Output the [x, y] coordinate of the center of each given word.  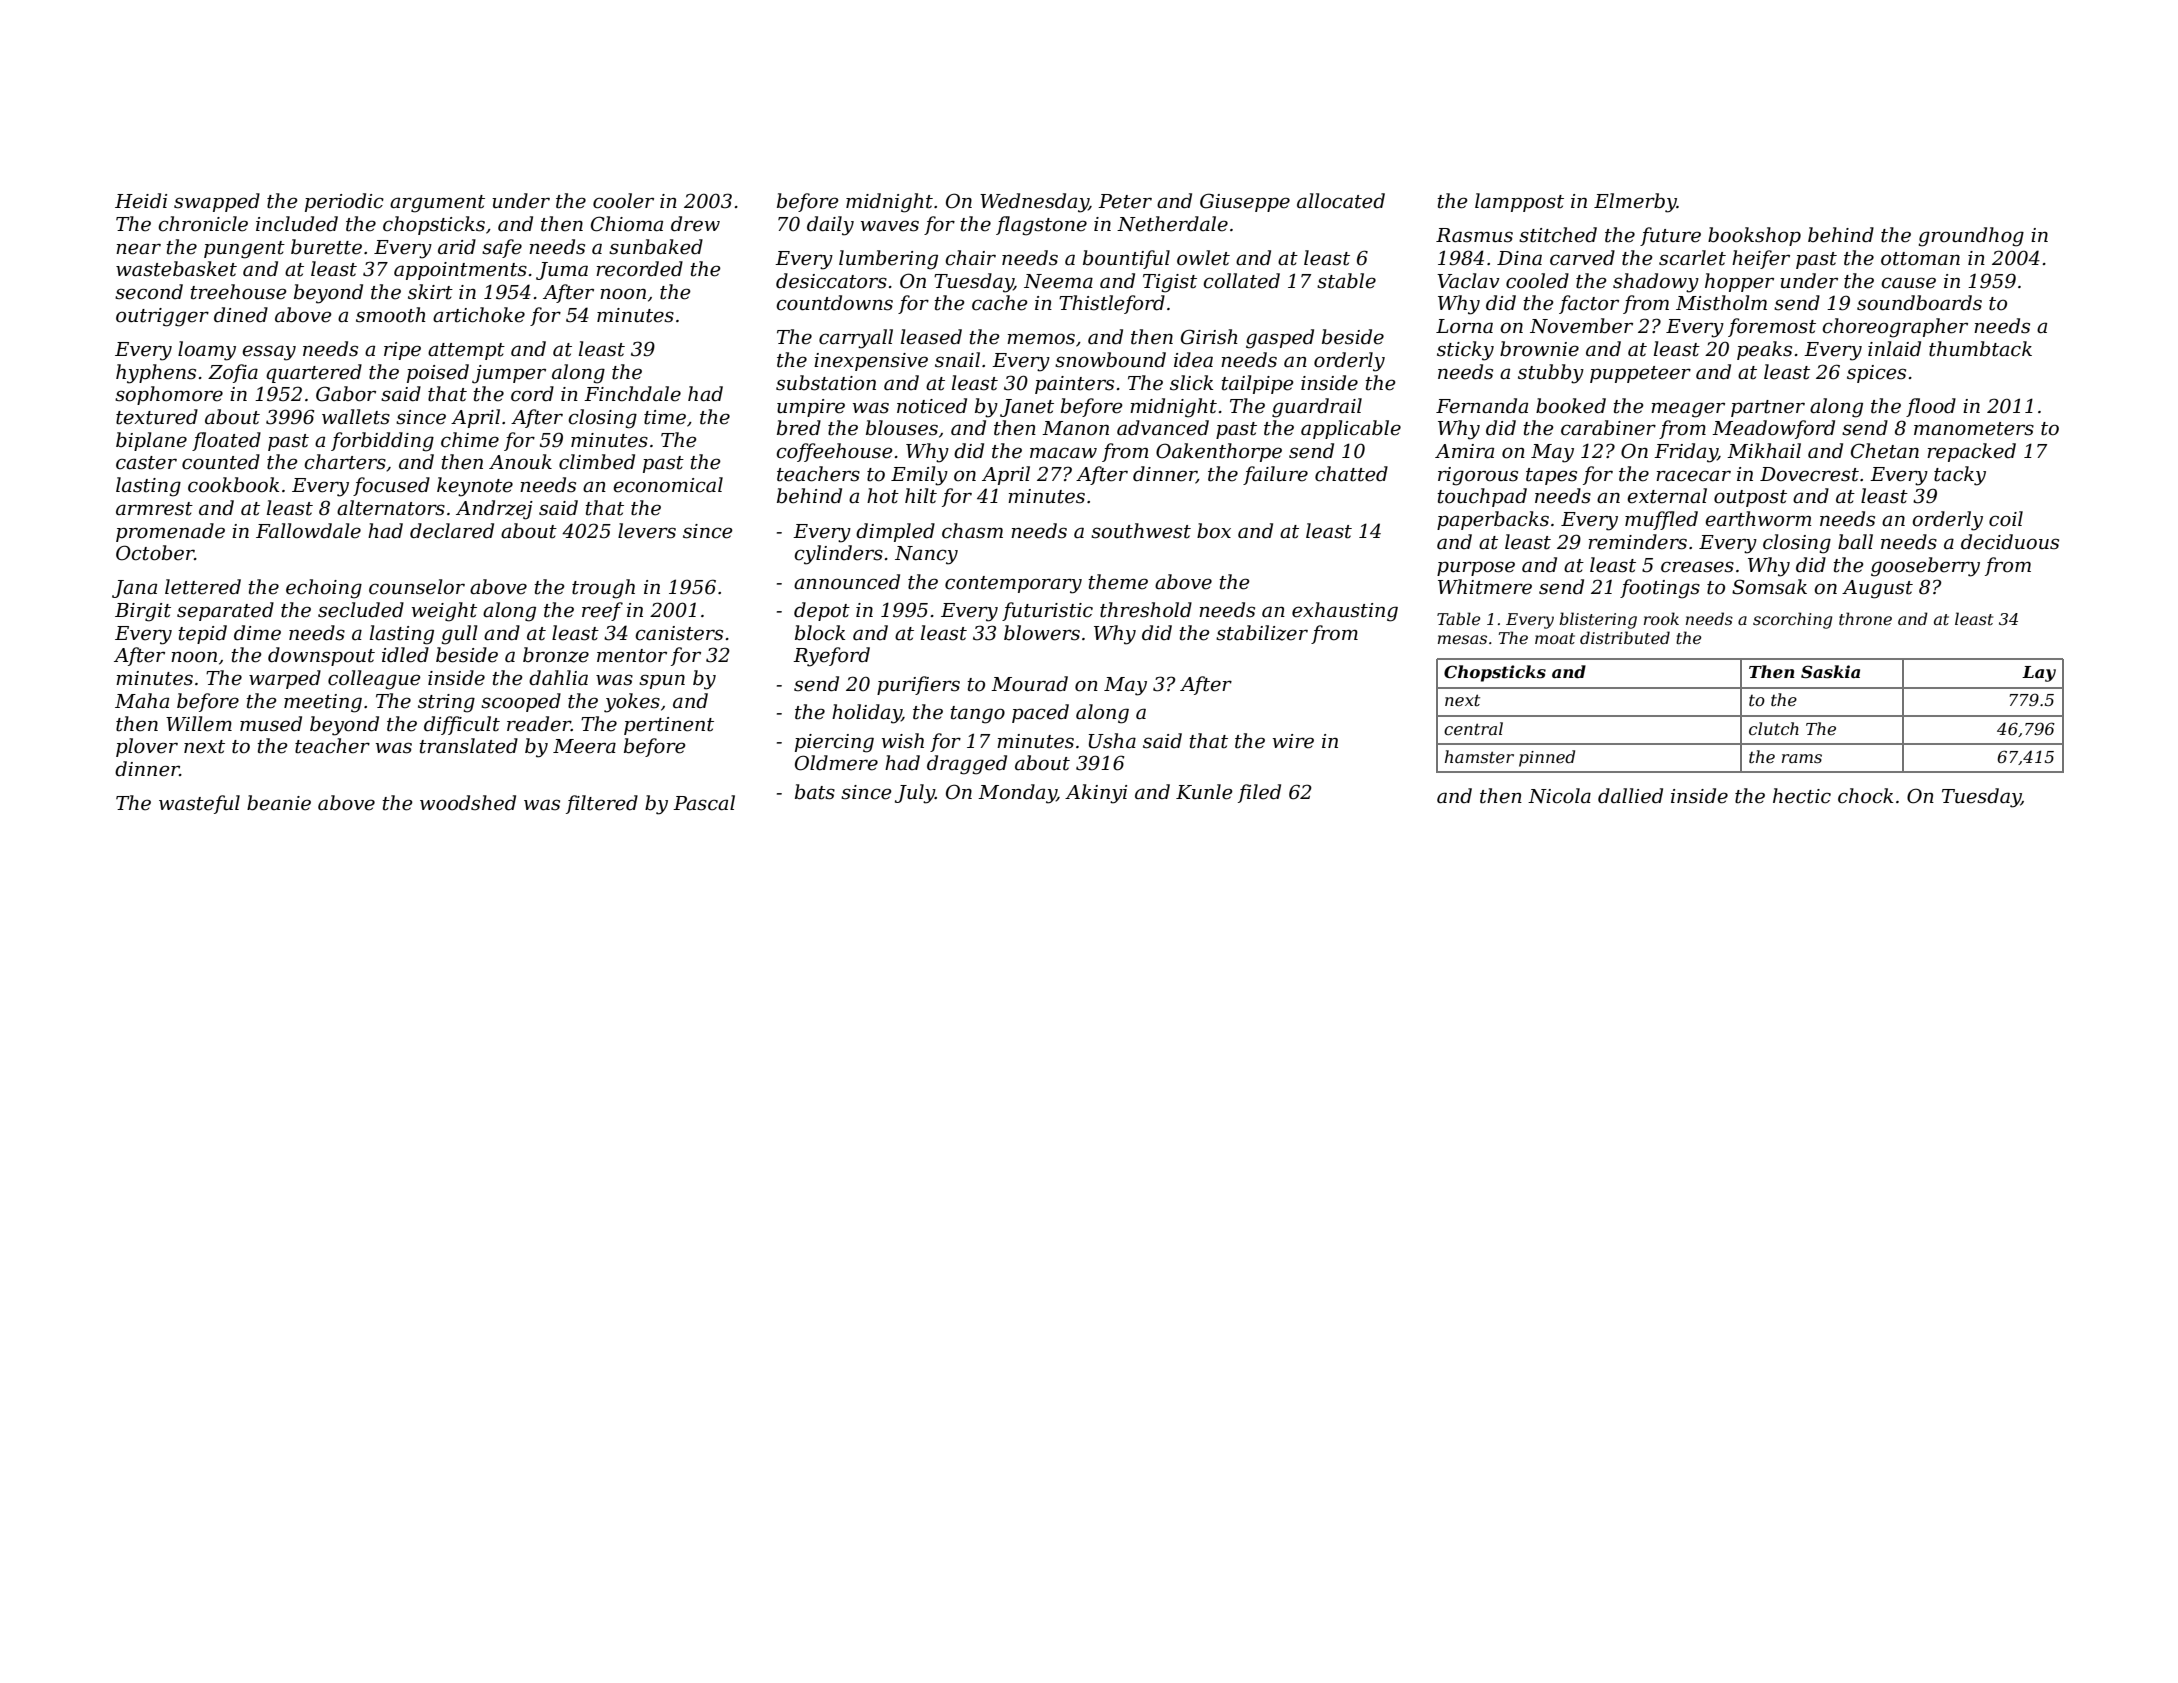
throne [1865, 618]
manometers [1974, 429]
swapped [217, 202]
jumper [509, 374]
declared [452, 531]
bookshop [1754, 236]
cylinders [838, 555]
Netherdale [1172, 224]
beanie [279, 803]
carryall [856, 339]
